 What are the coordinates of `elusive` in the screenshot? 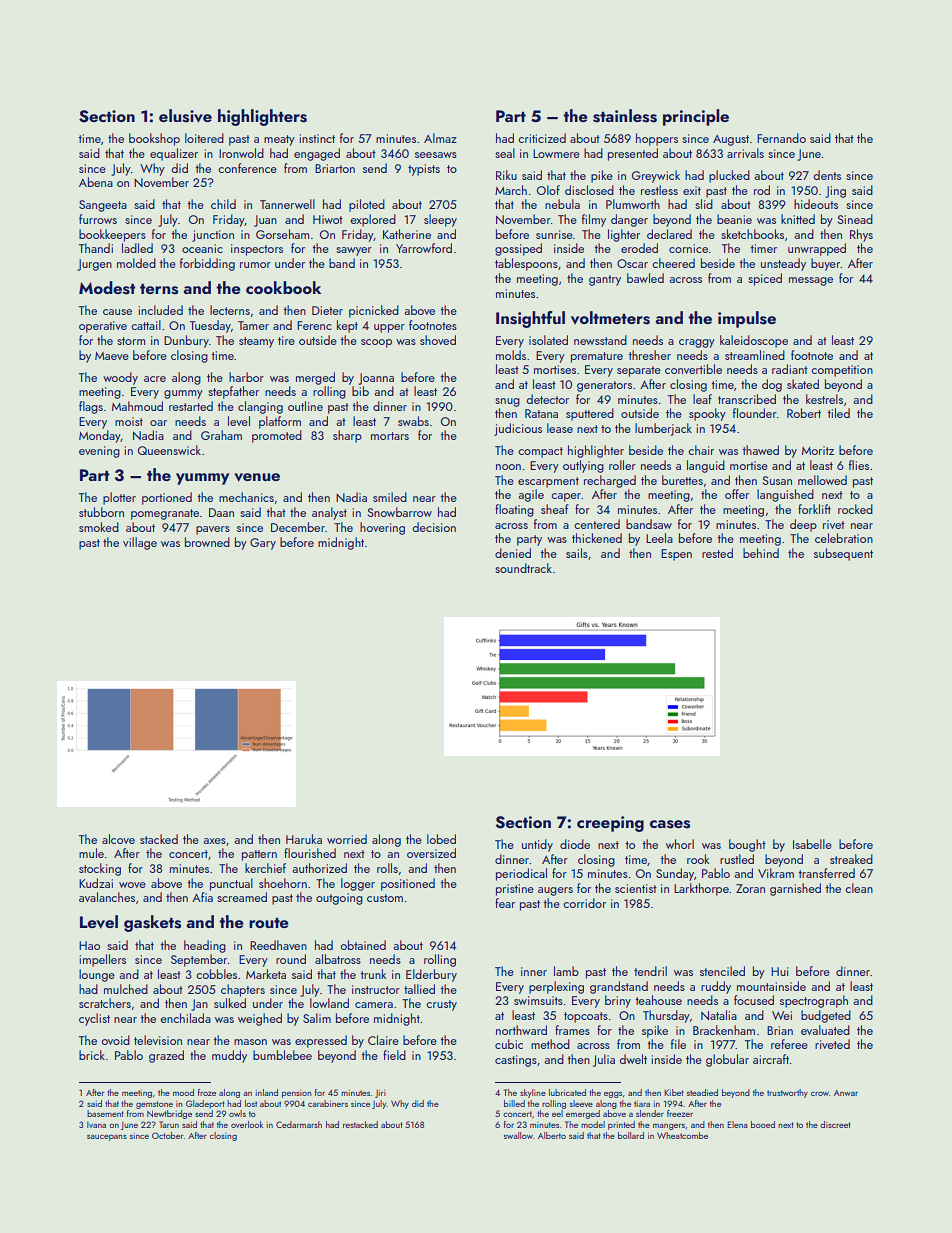 It's located at (185, 116).
